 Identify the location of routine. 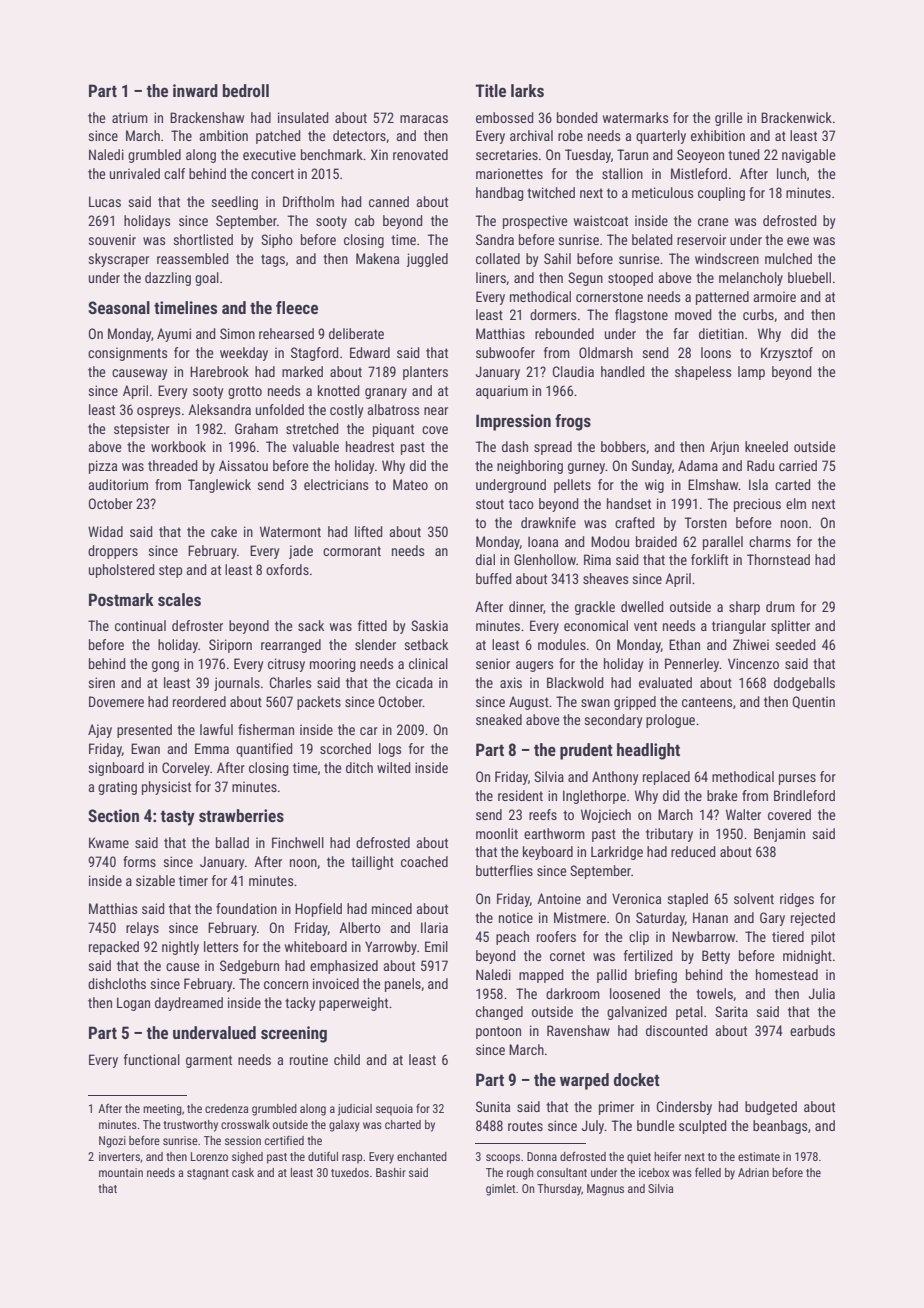
(309, 1059).
